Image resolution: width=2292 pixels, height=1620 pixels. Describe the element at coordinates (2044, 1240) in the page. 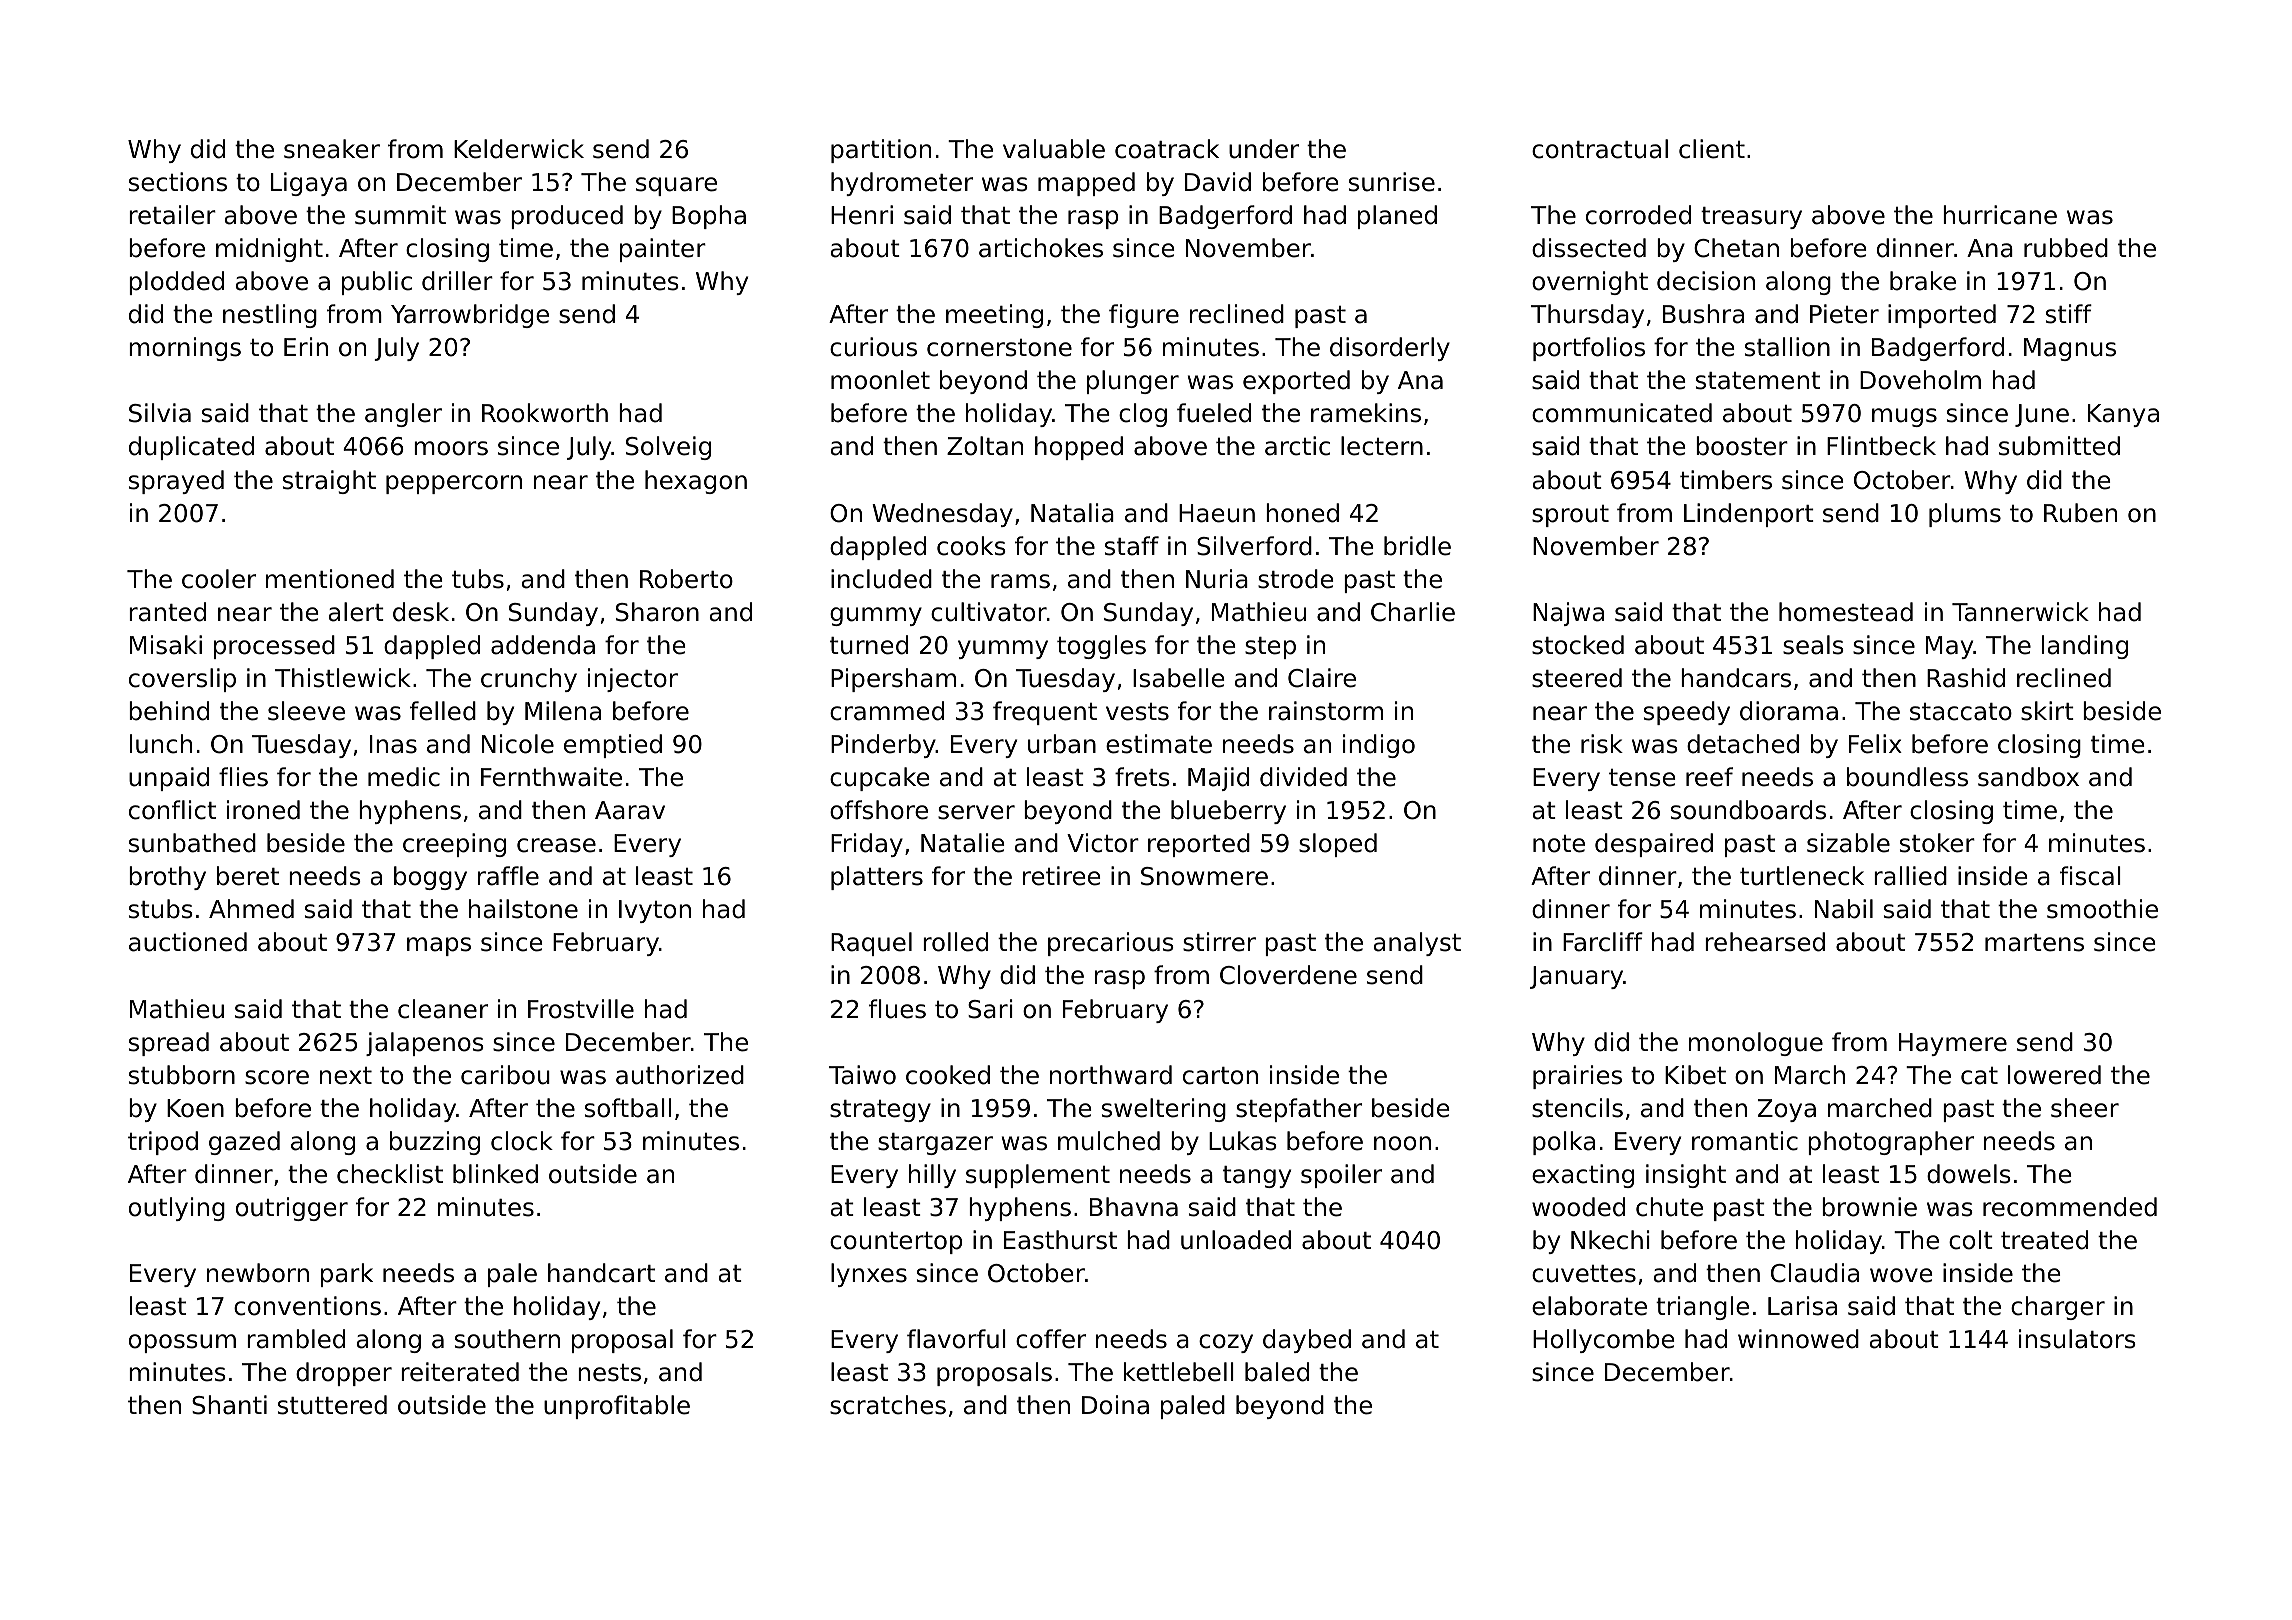

I see `treated` at that location.
